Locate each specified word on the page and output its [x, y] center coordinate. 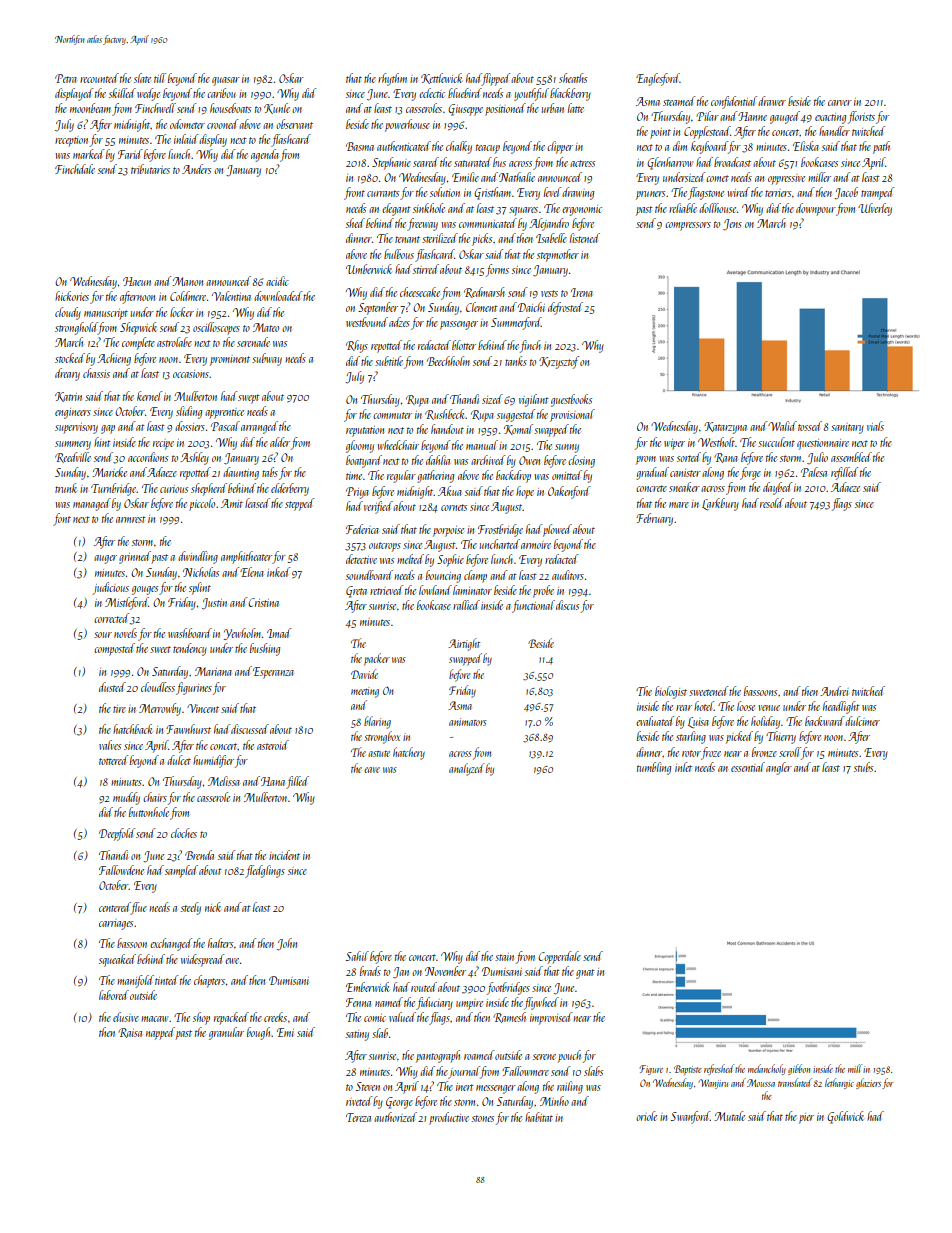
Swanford [690, 1117]
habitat [539, 1117]
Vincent [203, 708]
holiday [765, 722]
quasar [226, 81]
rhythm [392, 79]
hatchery [409, 753]
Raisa [130, 1033]
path [881, 147]
